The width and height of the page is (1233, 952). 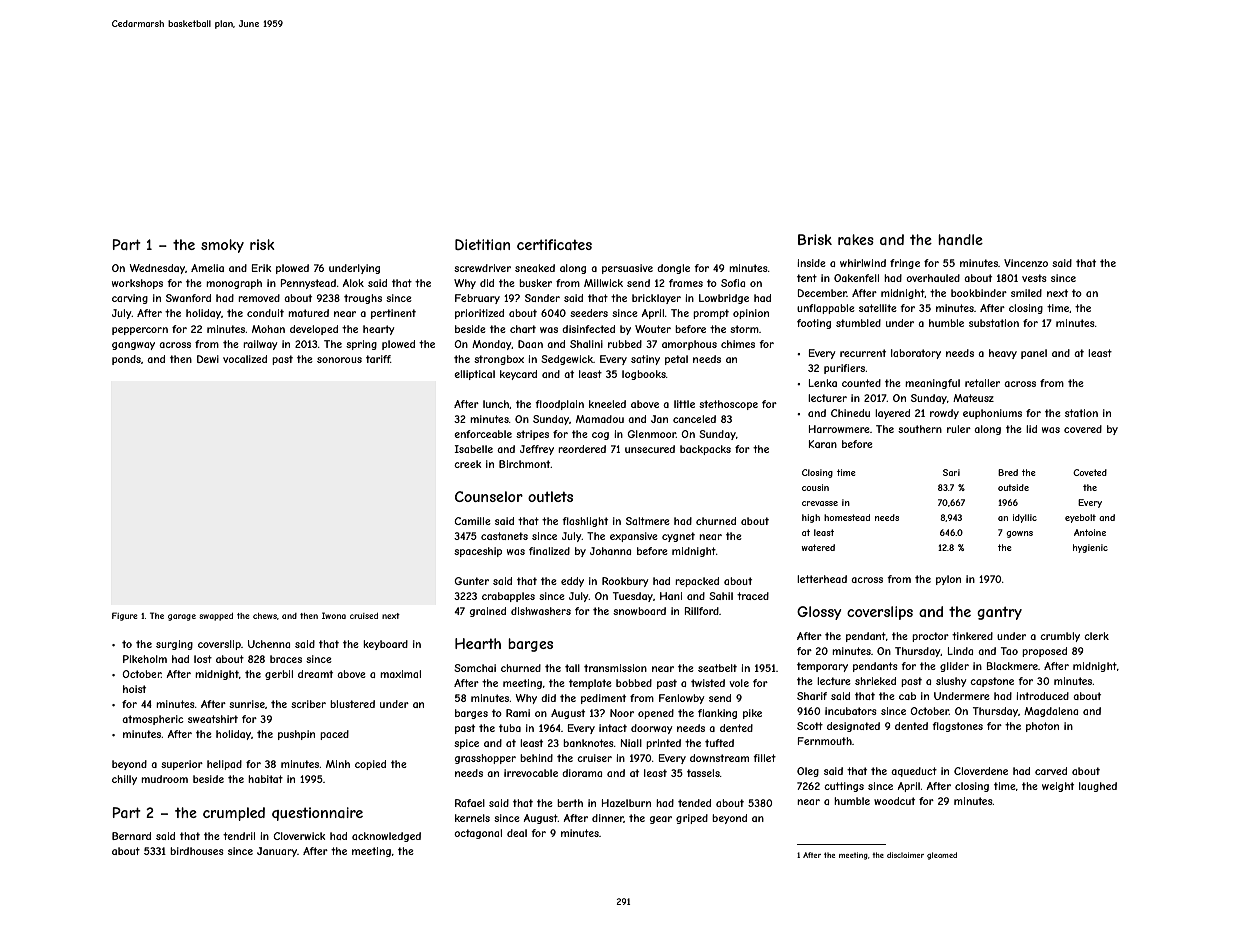 I want to click on Uchenna, so click(x=269, y=644).
